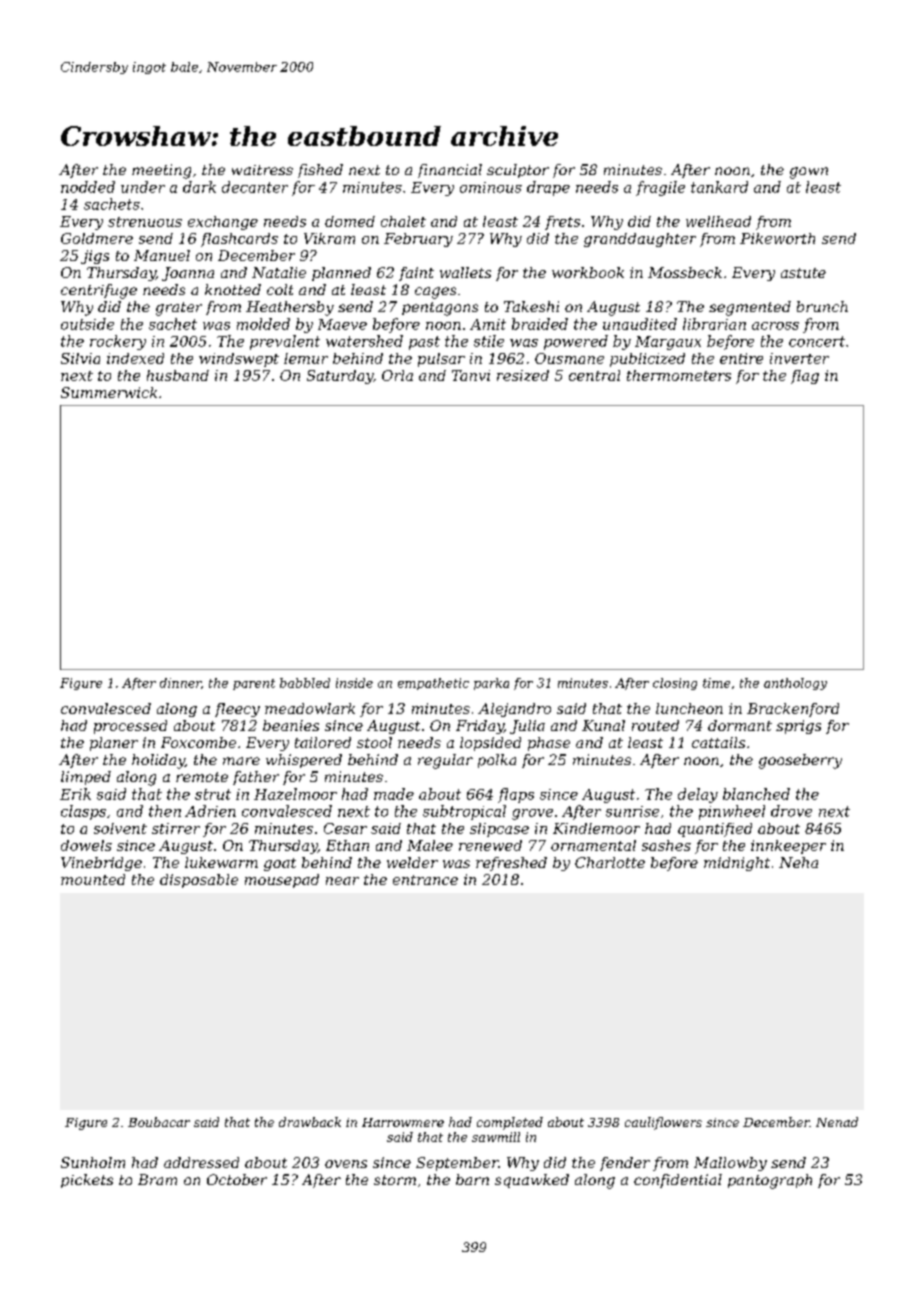  Describe the element at coordinates (433, 684) in the document. I see `empathetic` at that location.
